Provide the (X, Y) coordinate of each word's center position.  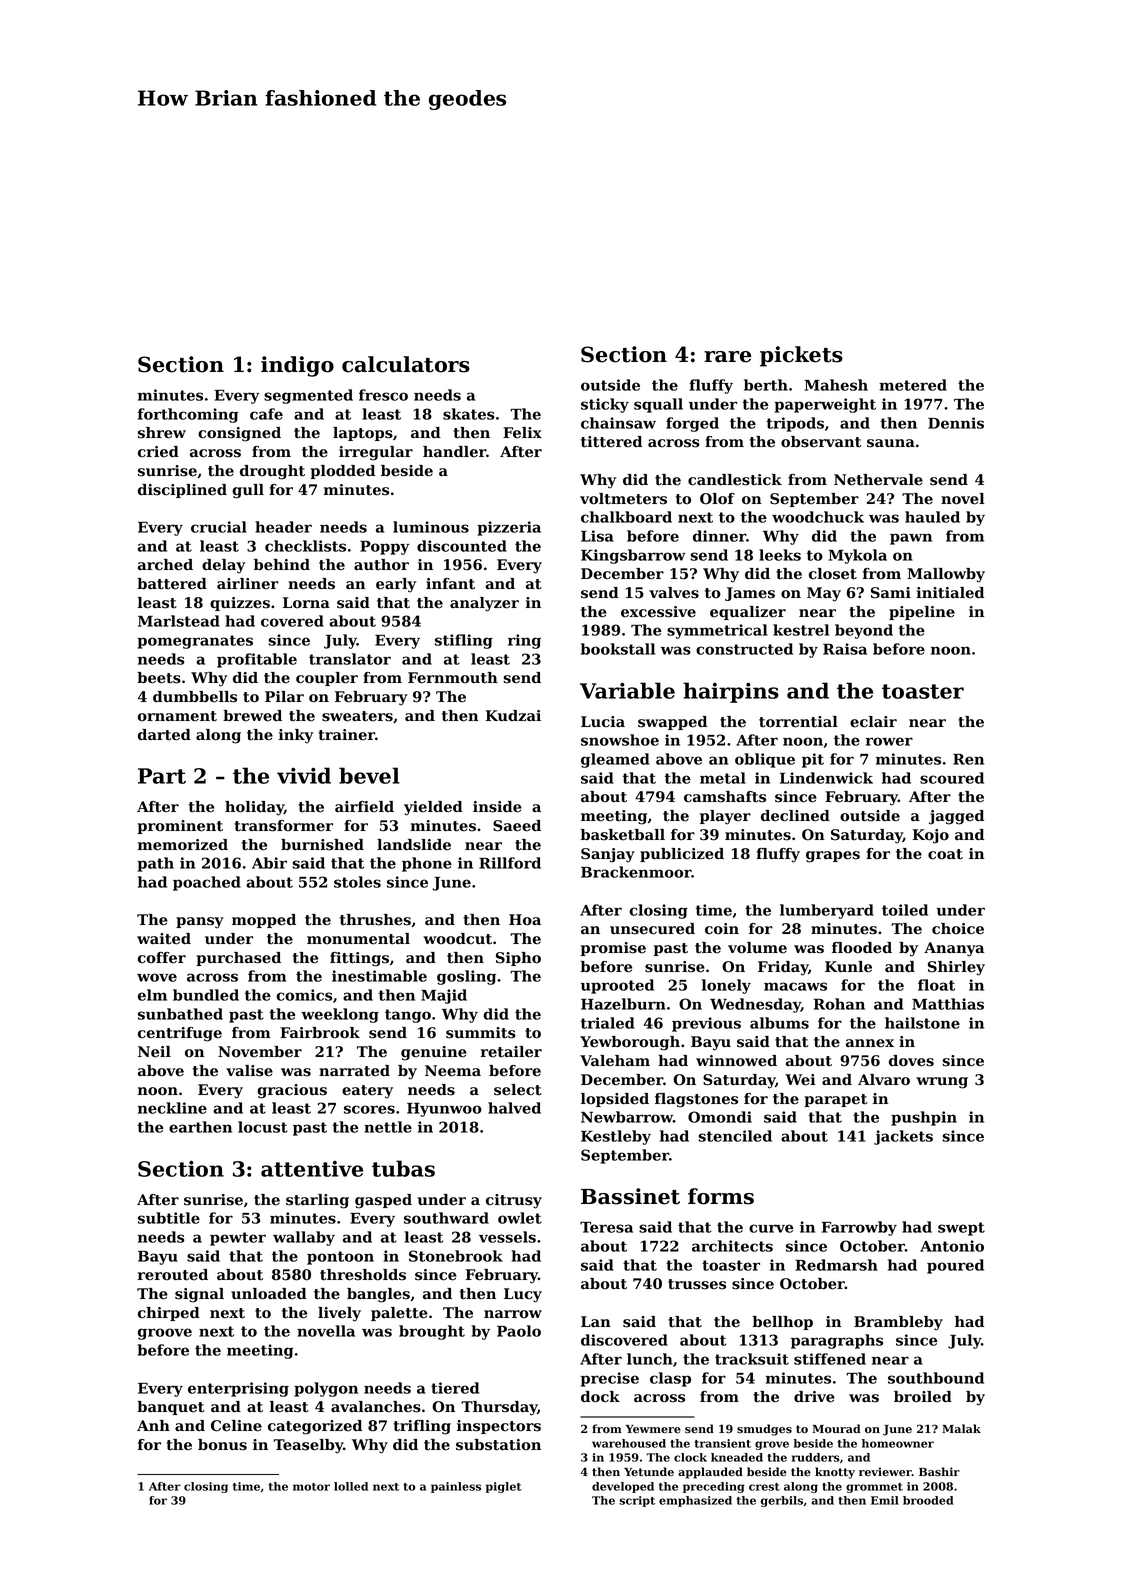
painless (456, 1487)
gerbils (782, 1501)
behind (282, 565)
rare (727, 357)
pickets (801, 356)
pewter (238, 1239)
